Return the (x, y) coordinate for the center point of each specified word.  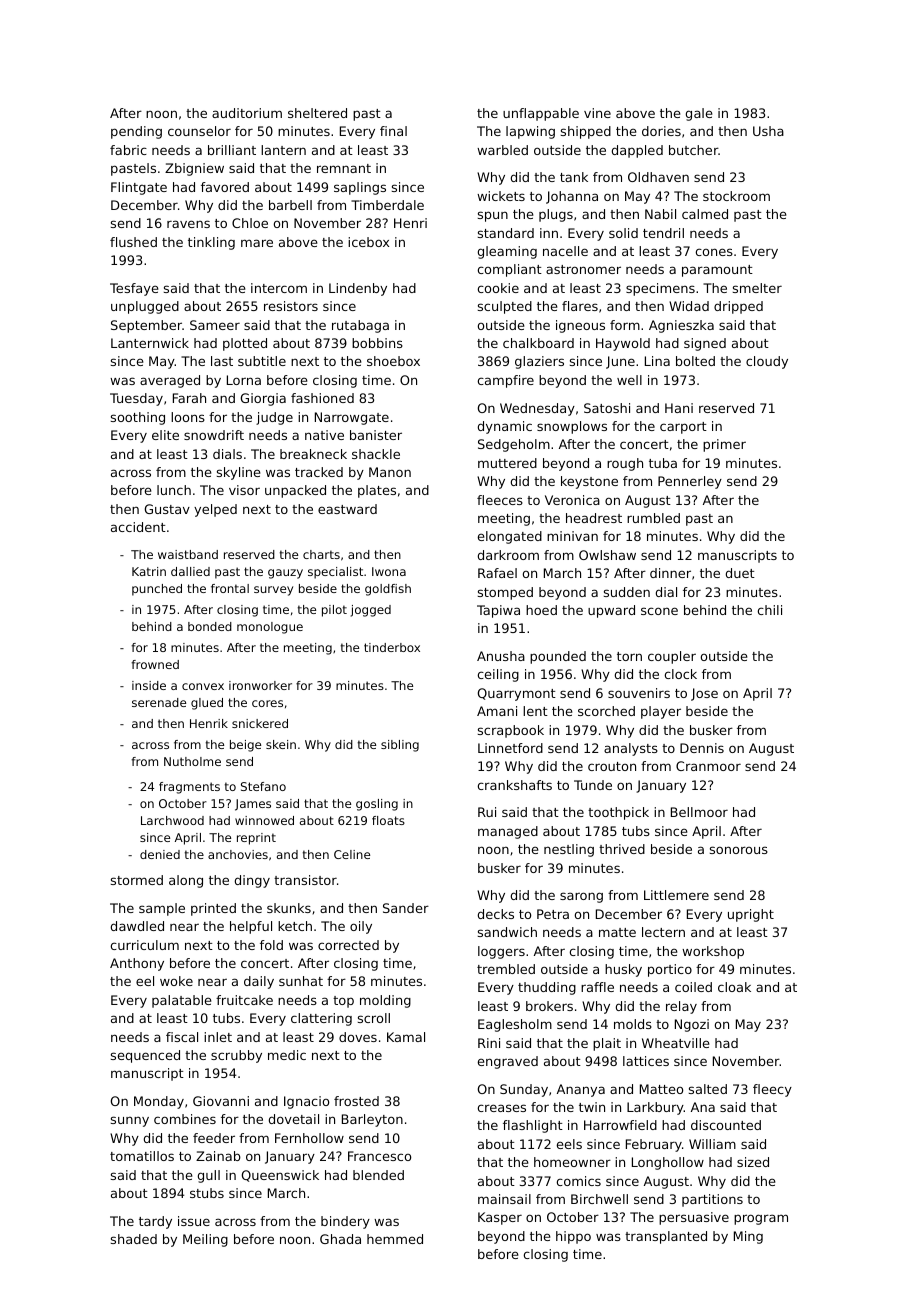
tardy (155, 1222)
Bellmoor (699, 812)
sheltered (317, 113)
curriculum (145, 945)
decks (496, 914)
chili (770, 610)
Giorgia (263, 399)
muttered (507, 463)
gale (699, 114)
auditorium (247, 113)
